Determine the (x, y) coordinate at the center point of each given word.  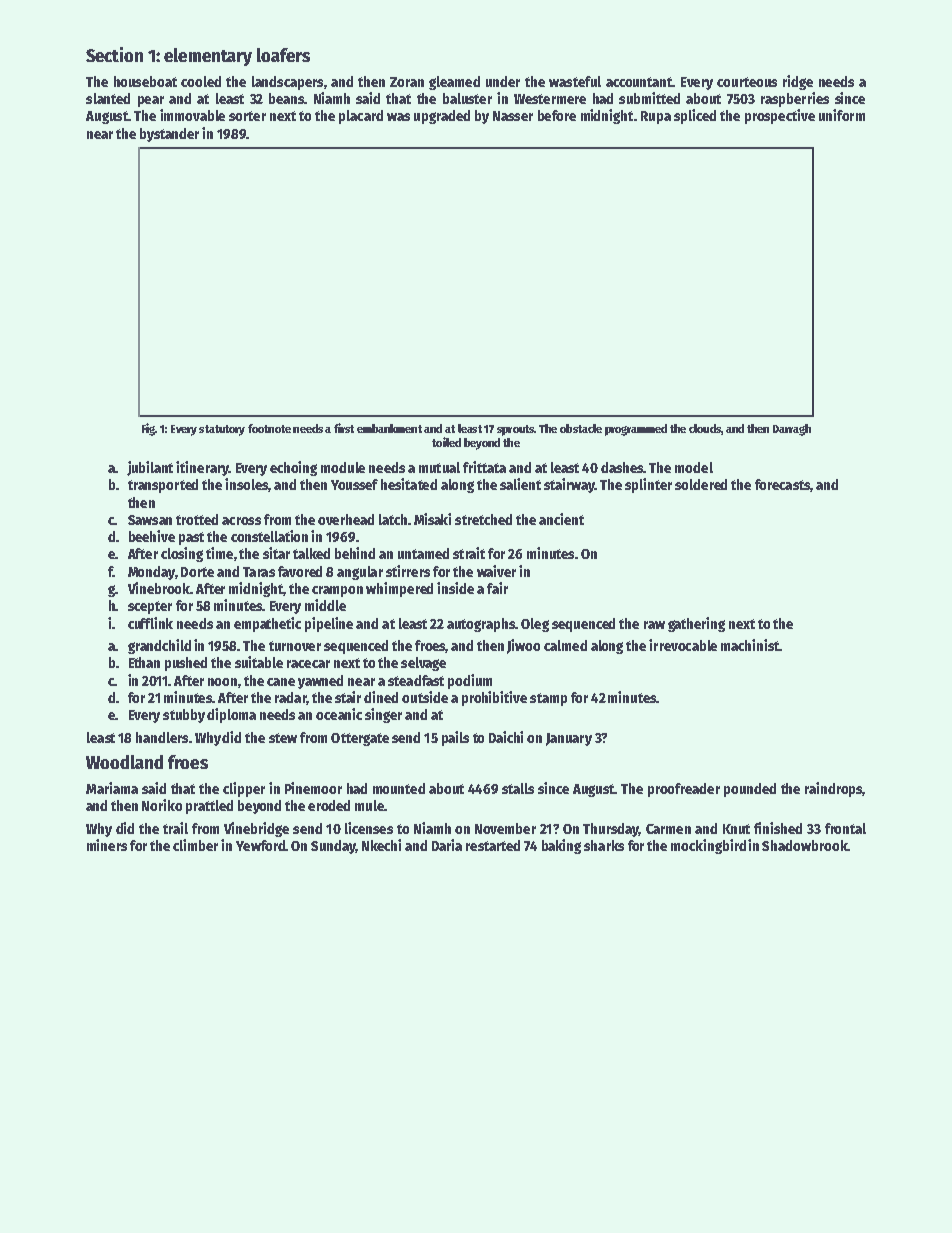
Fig (148, 429)
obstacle (581, 428)
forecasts (782, 484)
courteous (747, 82)
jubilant (150, 468)
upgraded (442, 117)
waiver (496, 571)
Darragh (792, 430)
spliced (695, 116)
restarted (493, 845)
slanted (108, 98)
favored (300, 571)
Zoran (407, 82)
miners (107, 845)
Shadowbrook (804, 845)
